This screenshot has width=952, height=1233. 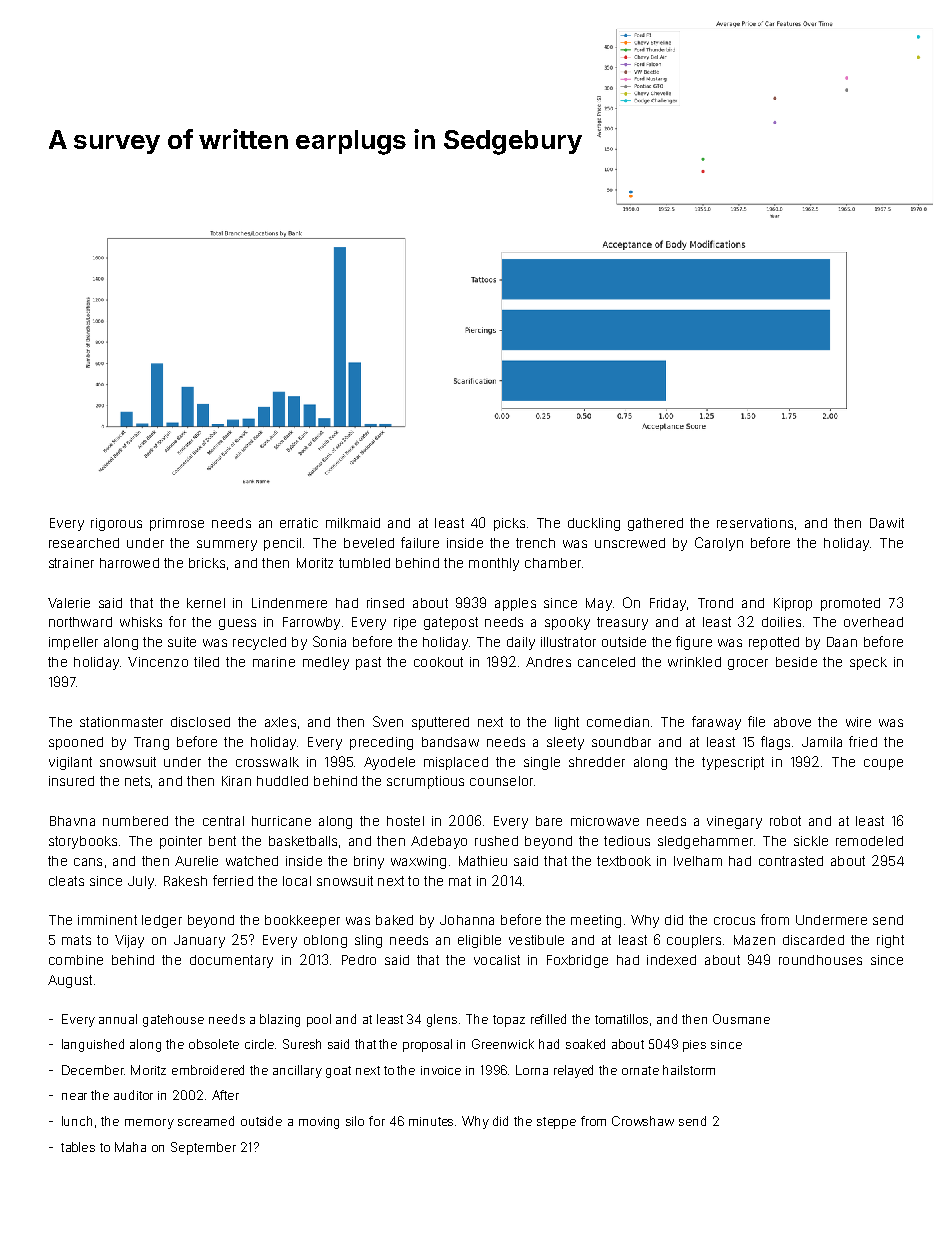 What do you see at coordinates (236, 781) in the screenshot?
I see `Kiran` at bounding box center [236, 781].
